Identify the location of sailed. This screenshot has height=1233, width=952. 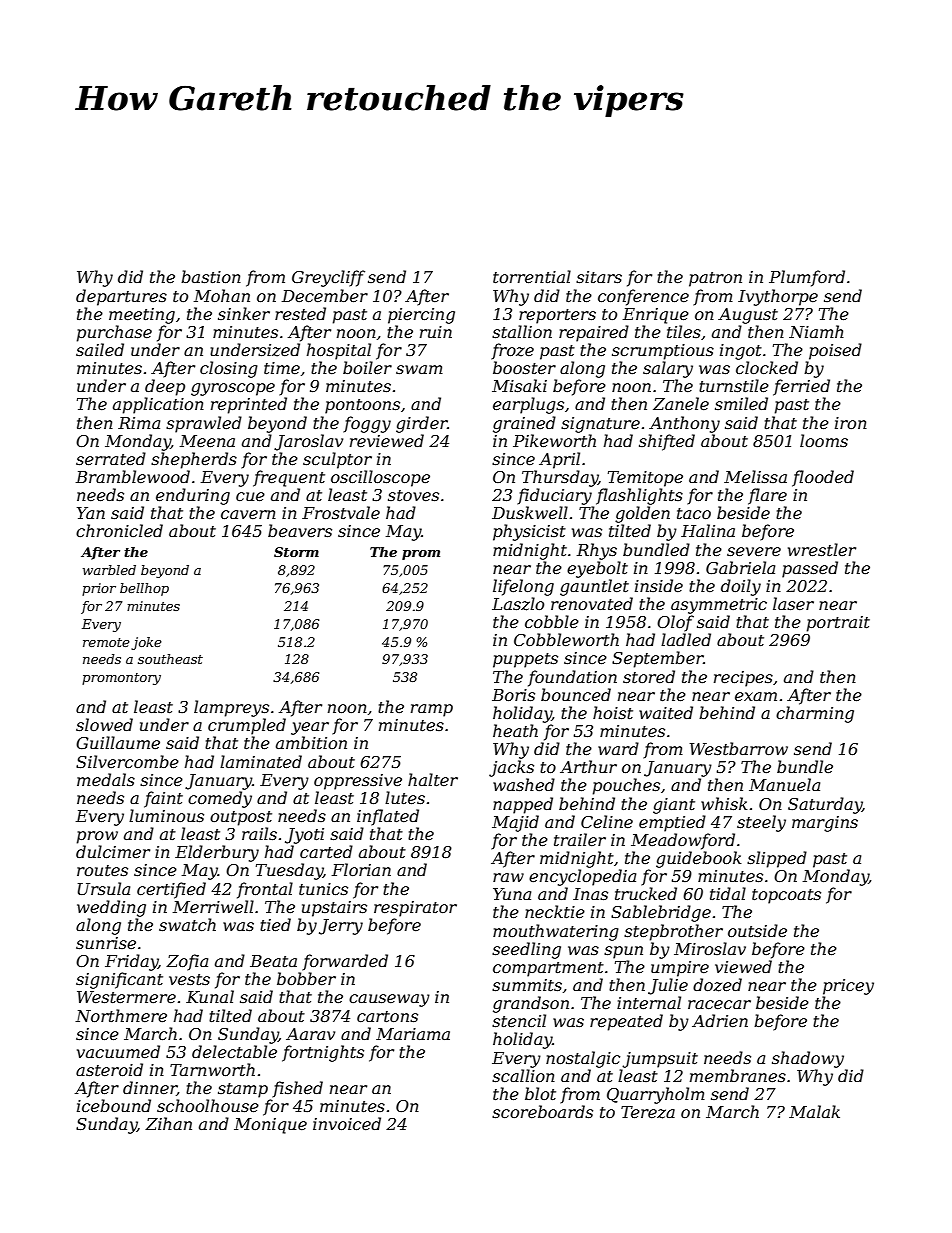
(100, 349).
